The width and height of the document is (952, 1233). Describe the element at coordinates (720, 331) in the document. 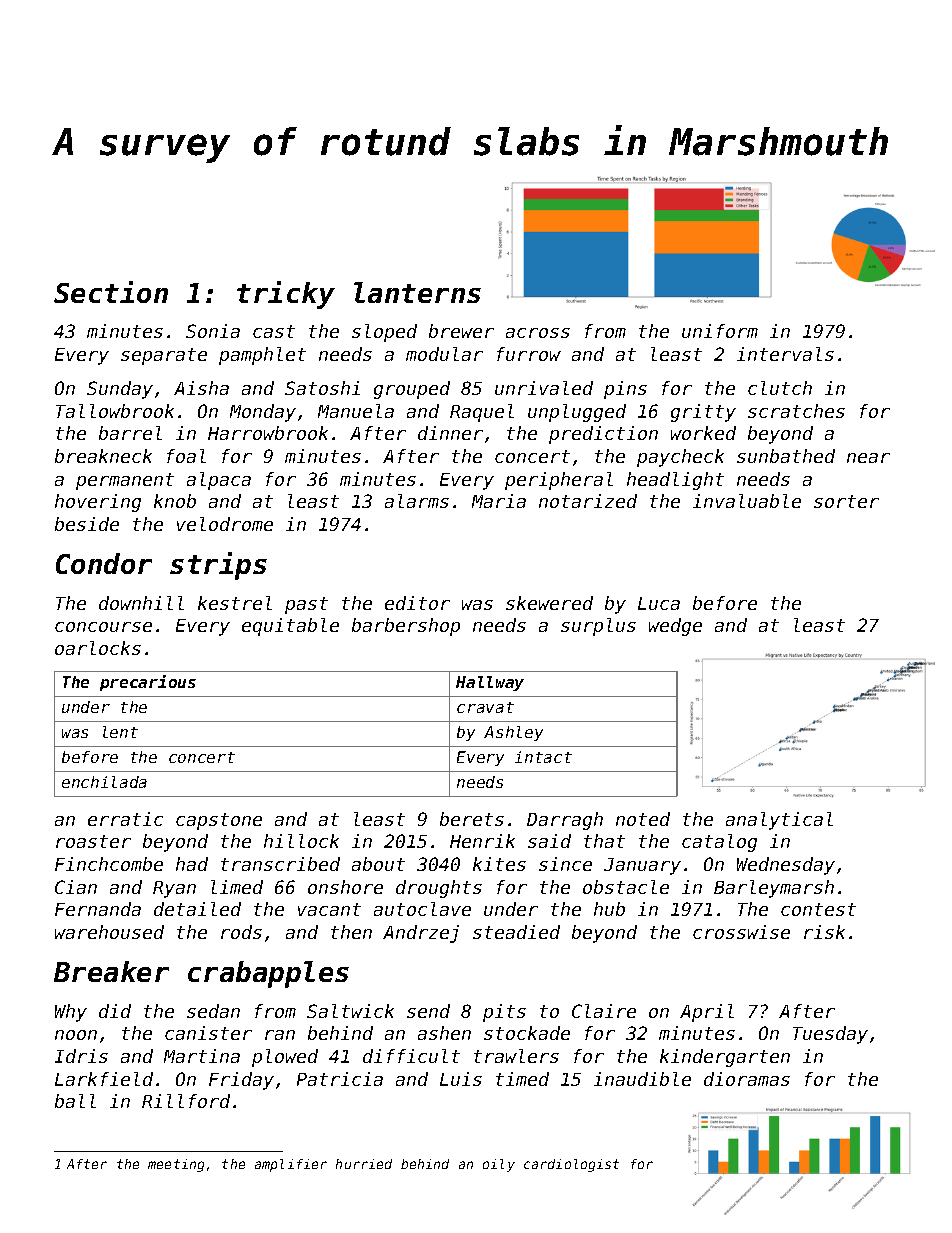

I see `uniform` at that location.
